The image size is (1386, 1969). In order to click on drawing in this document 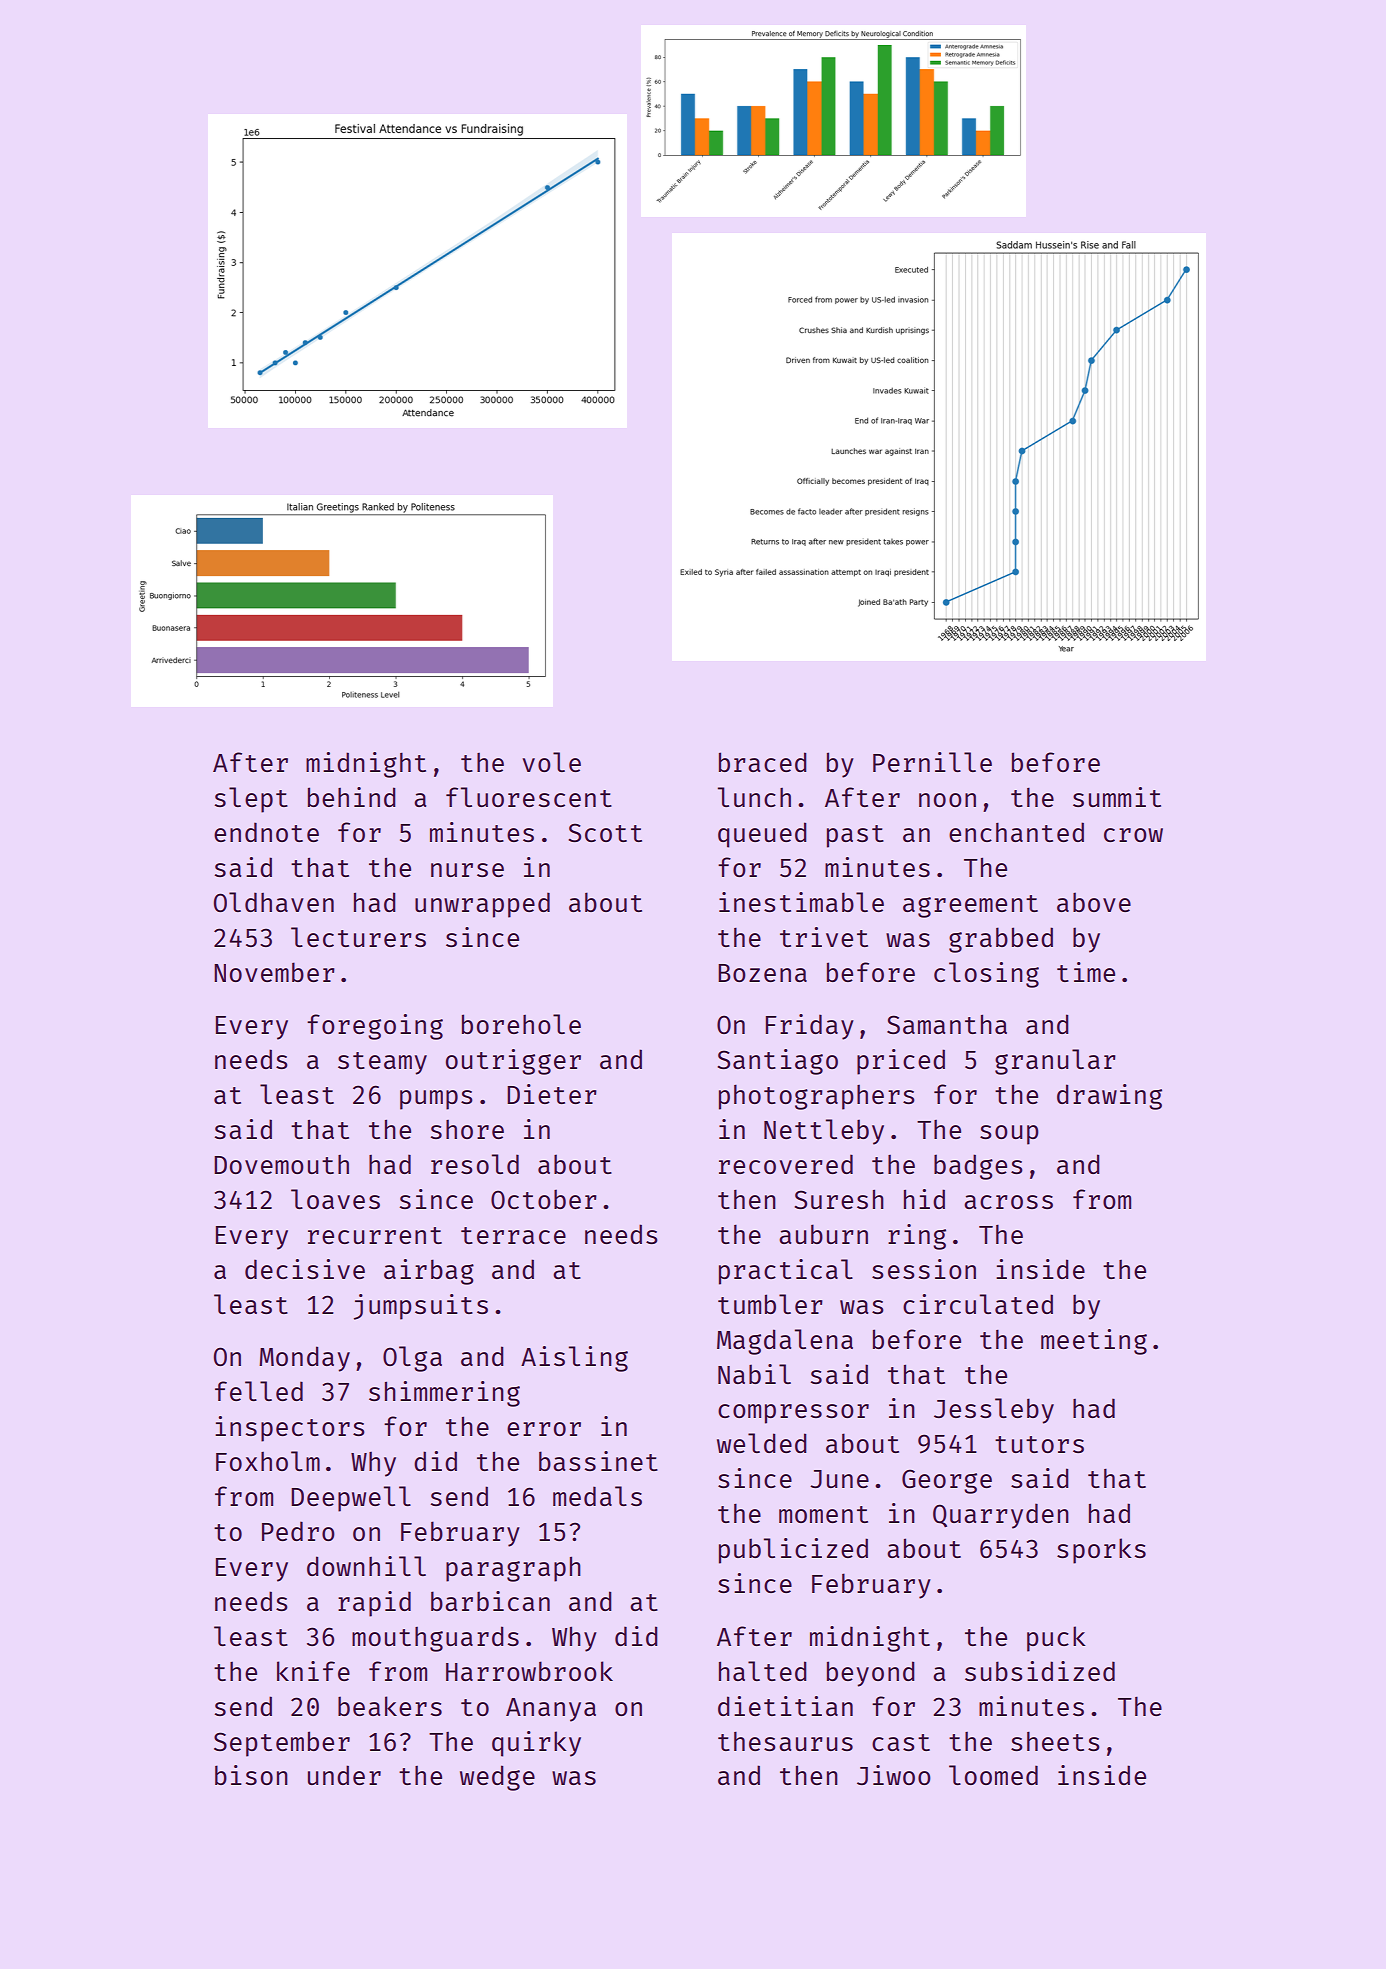, I will do `click(1109, 1097)`.
